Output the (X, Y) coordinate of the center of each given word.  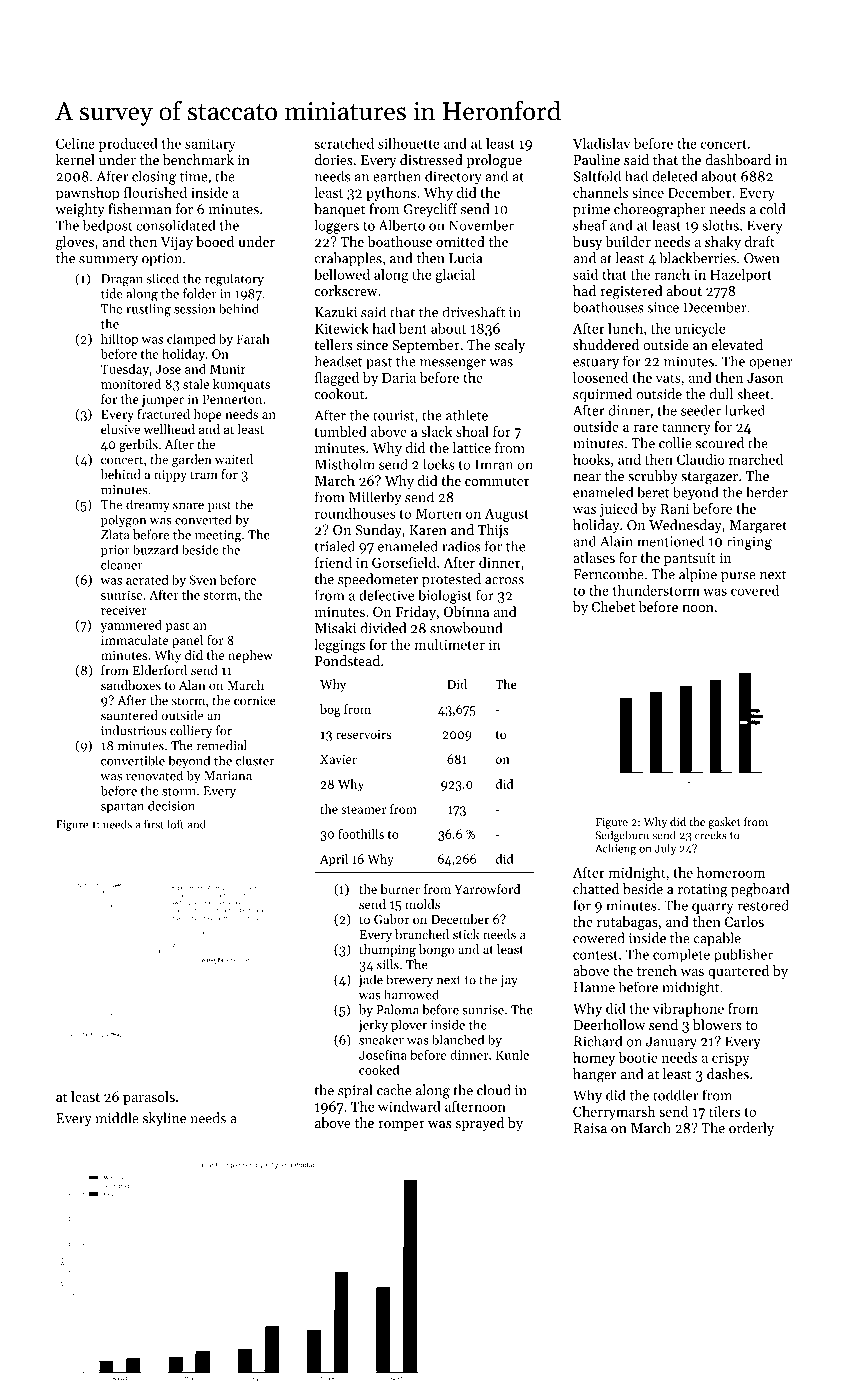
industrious (134, 730)
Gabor (392, 919)
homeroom (731, 872)
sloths (720, 225)
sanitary (210, 145)
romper (401, 1126)
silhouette (409, 143)
